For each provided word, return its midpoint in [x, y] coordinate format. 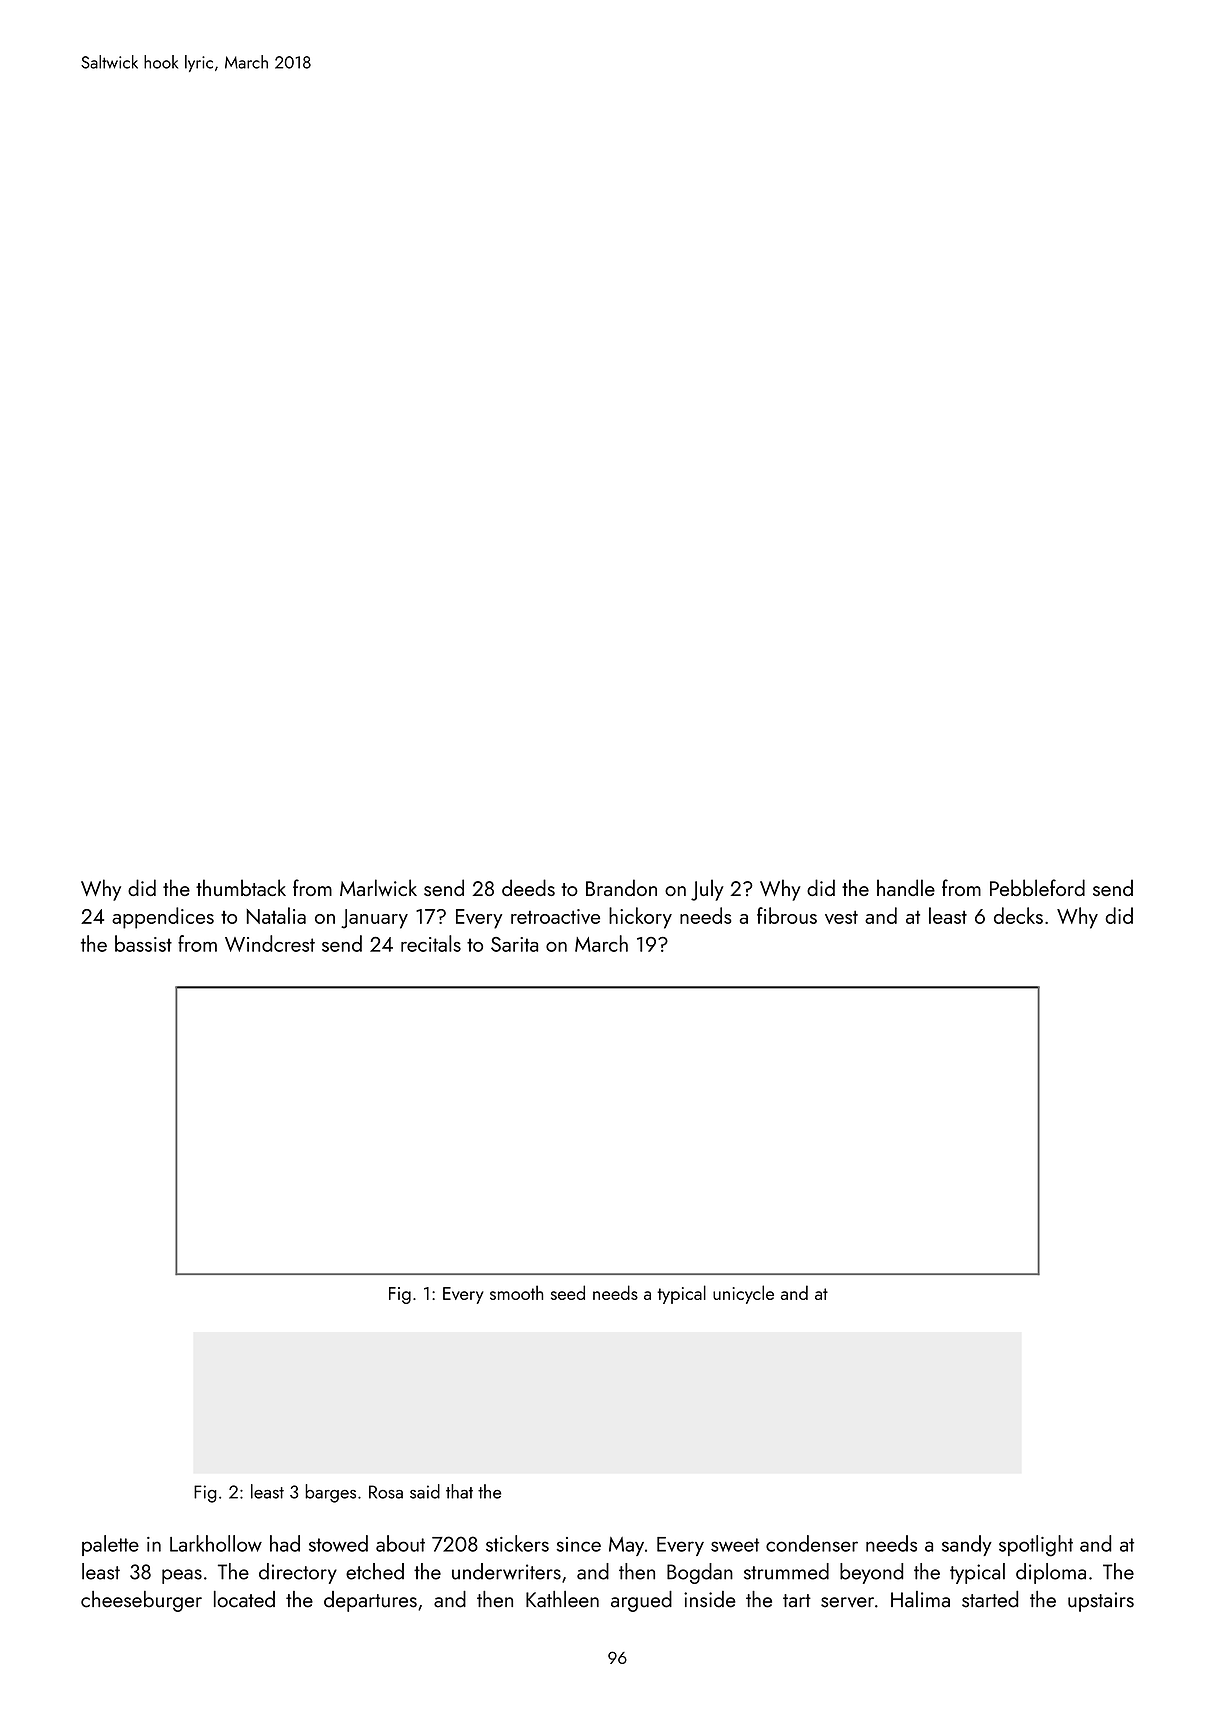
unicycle [743, 1294]
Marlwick [378, 887]
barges [330, 1493]
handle [906, 887]
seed [568, 1292]
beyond [871, 1573]
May [626, 1546]
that [459, 1491]
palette [110, 1545]
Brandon [621, 887]
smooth [516, 1292]
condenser [812, 1543]
